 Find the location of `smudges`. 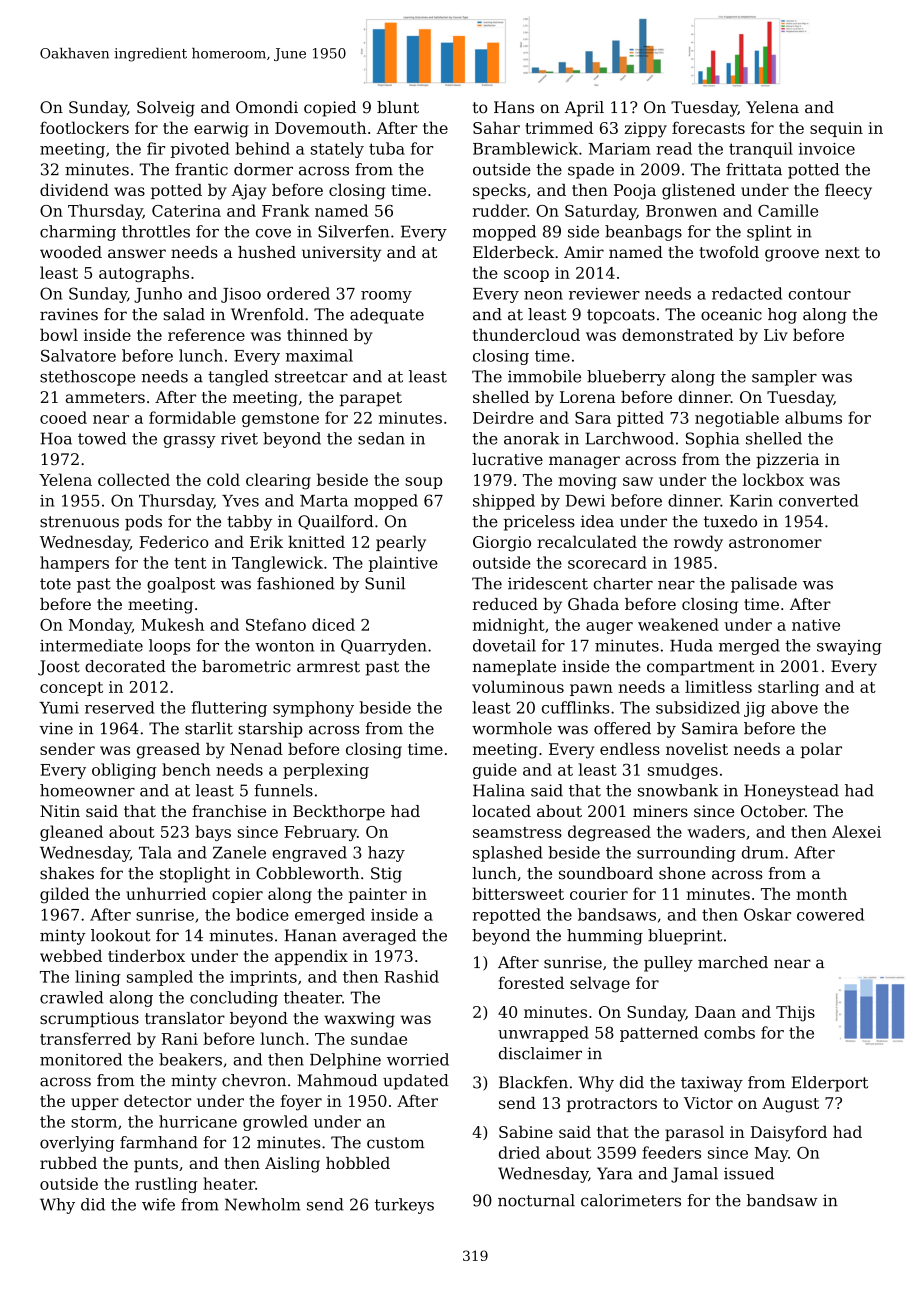

smudges is located at coordinates (683, 771).
